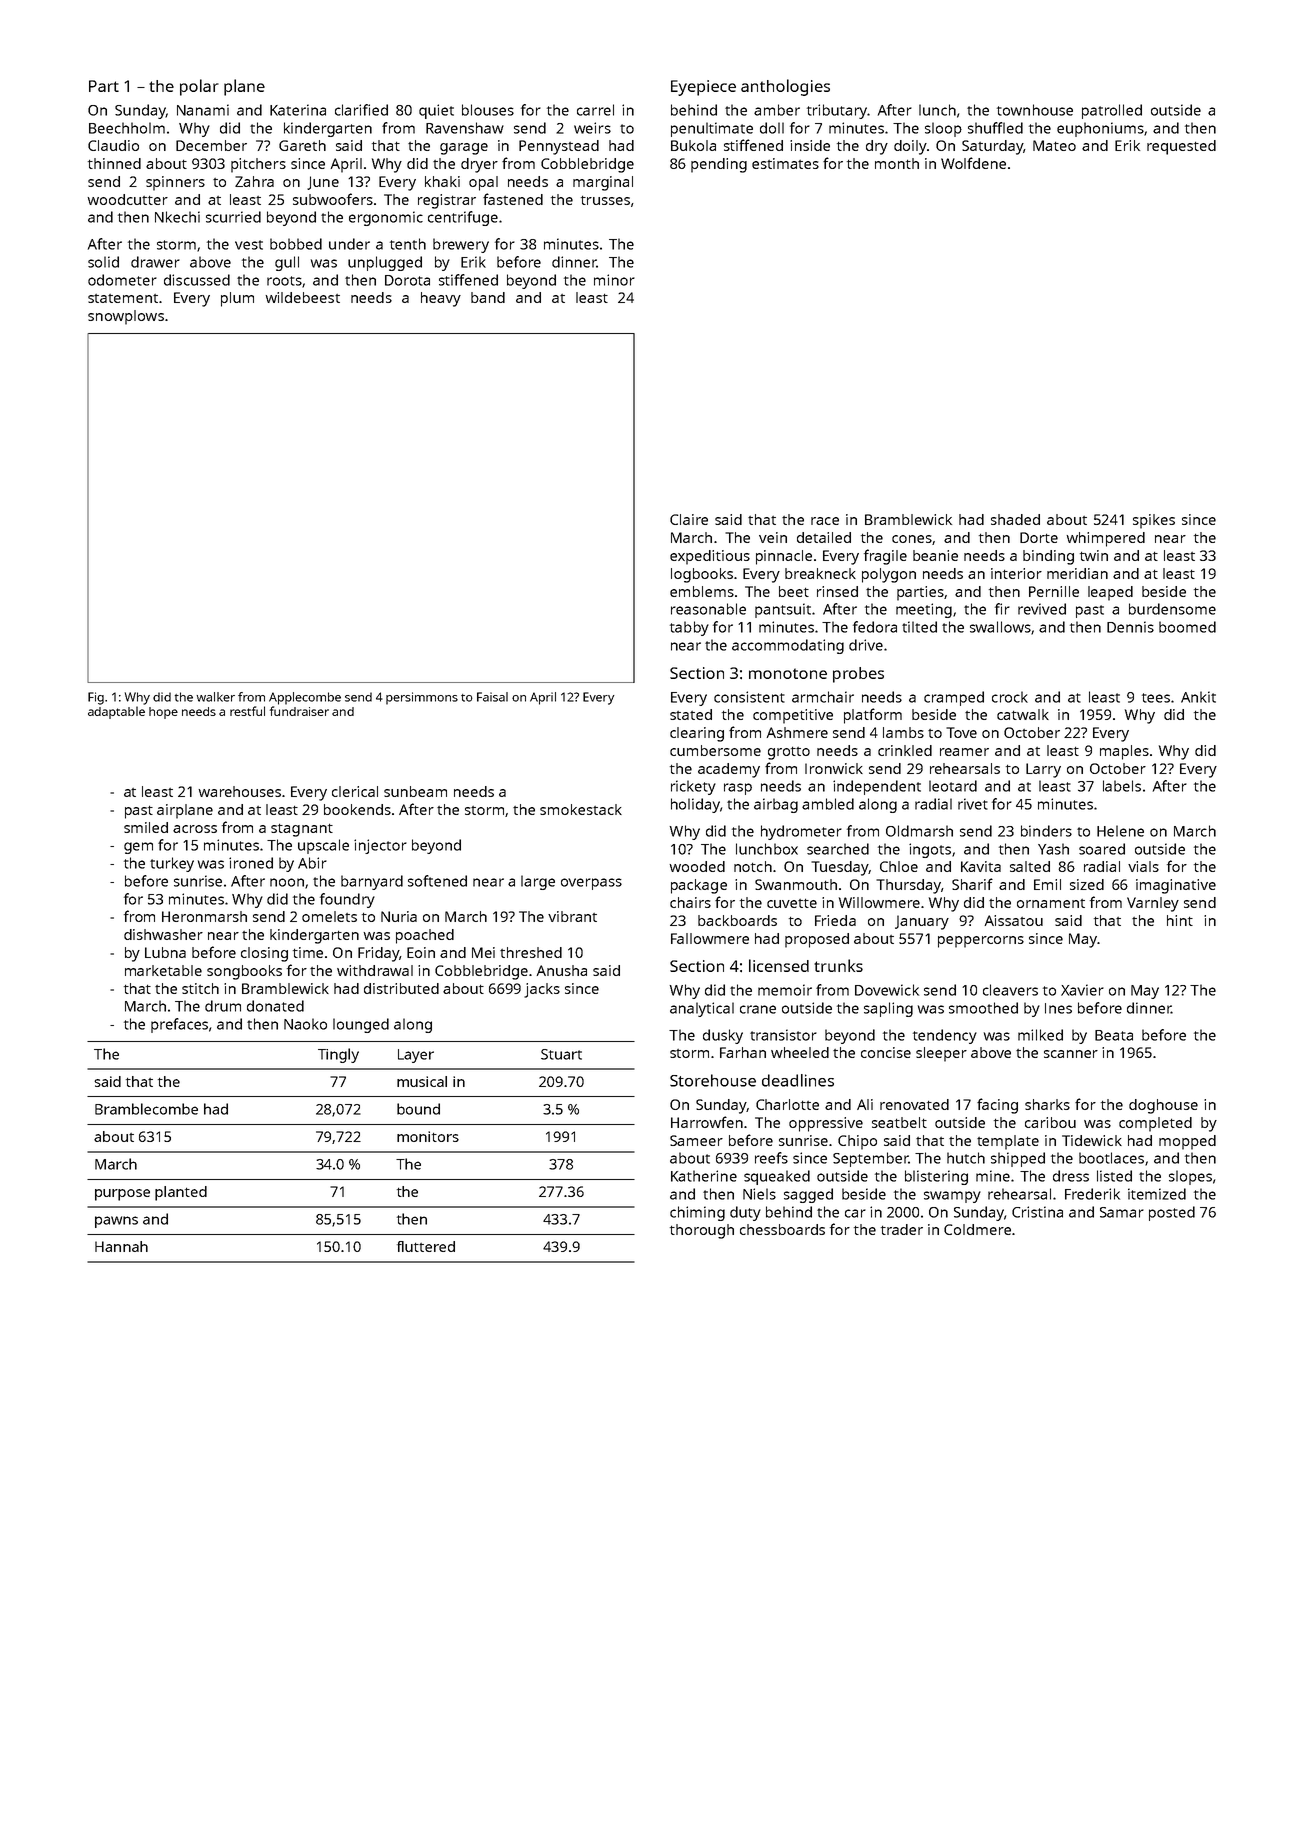 This screenshot has width=1304, height=1844. Describe the element at coordinates (1015, 519) in the screenshot. I see `shaded` at that location.
